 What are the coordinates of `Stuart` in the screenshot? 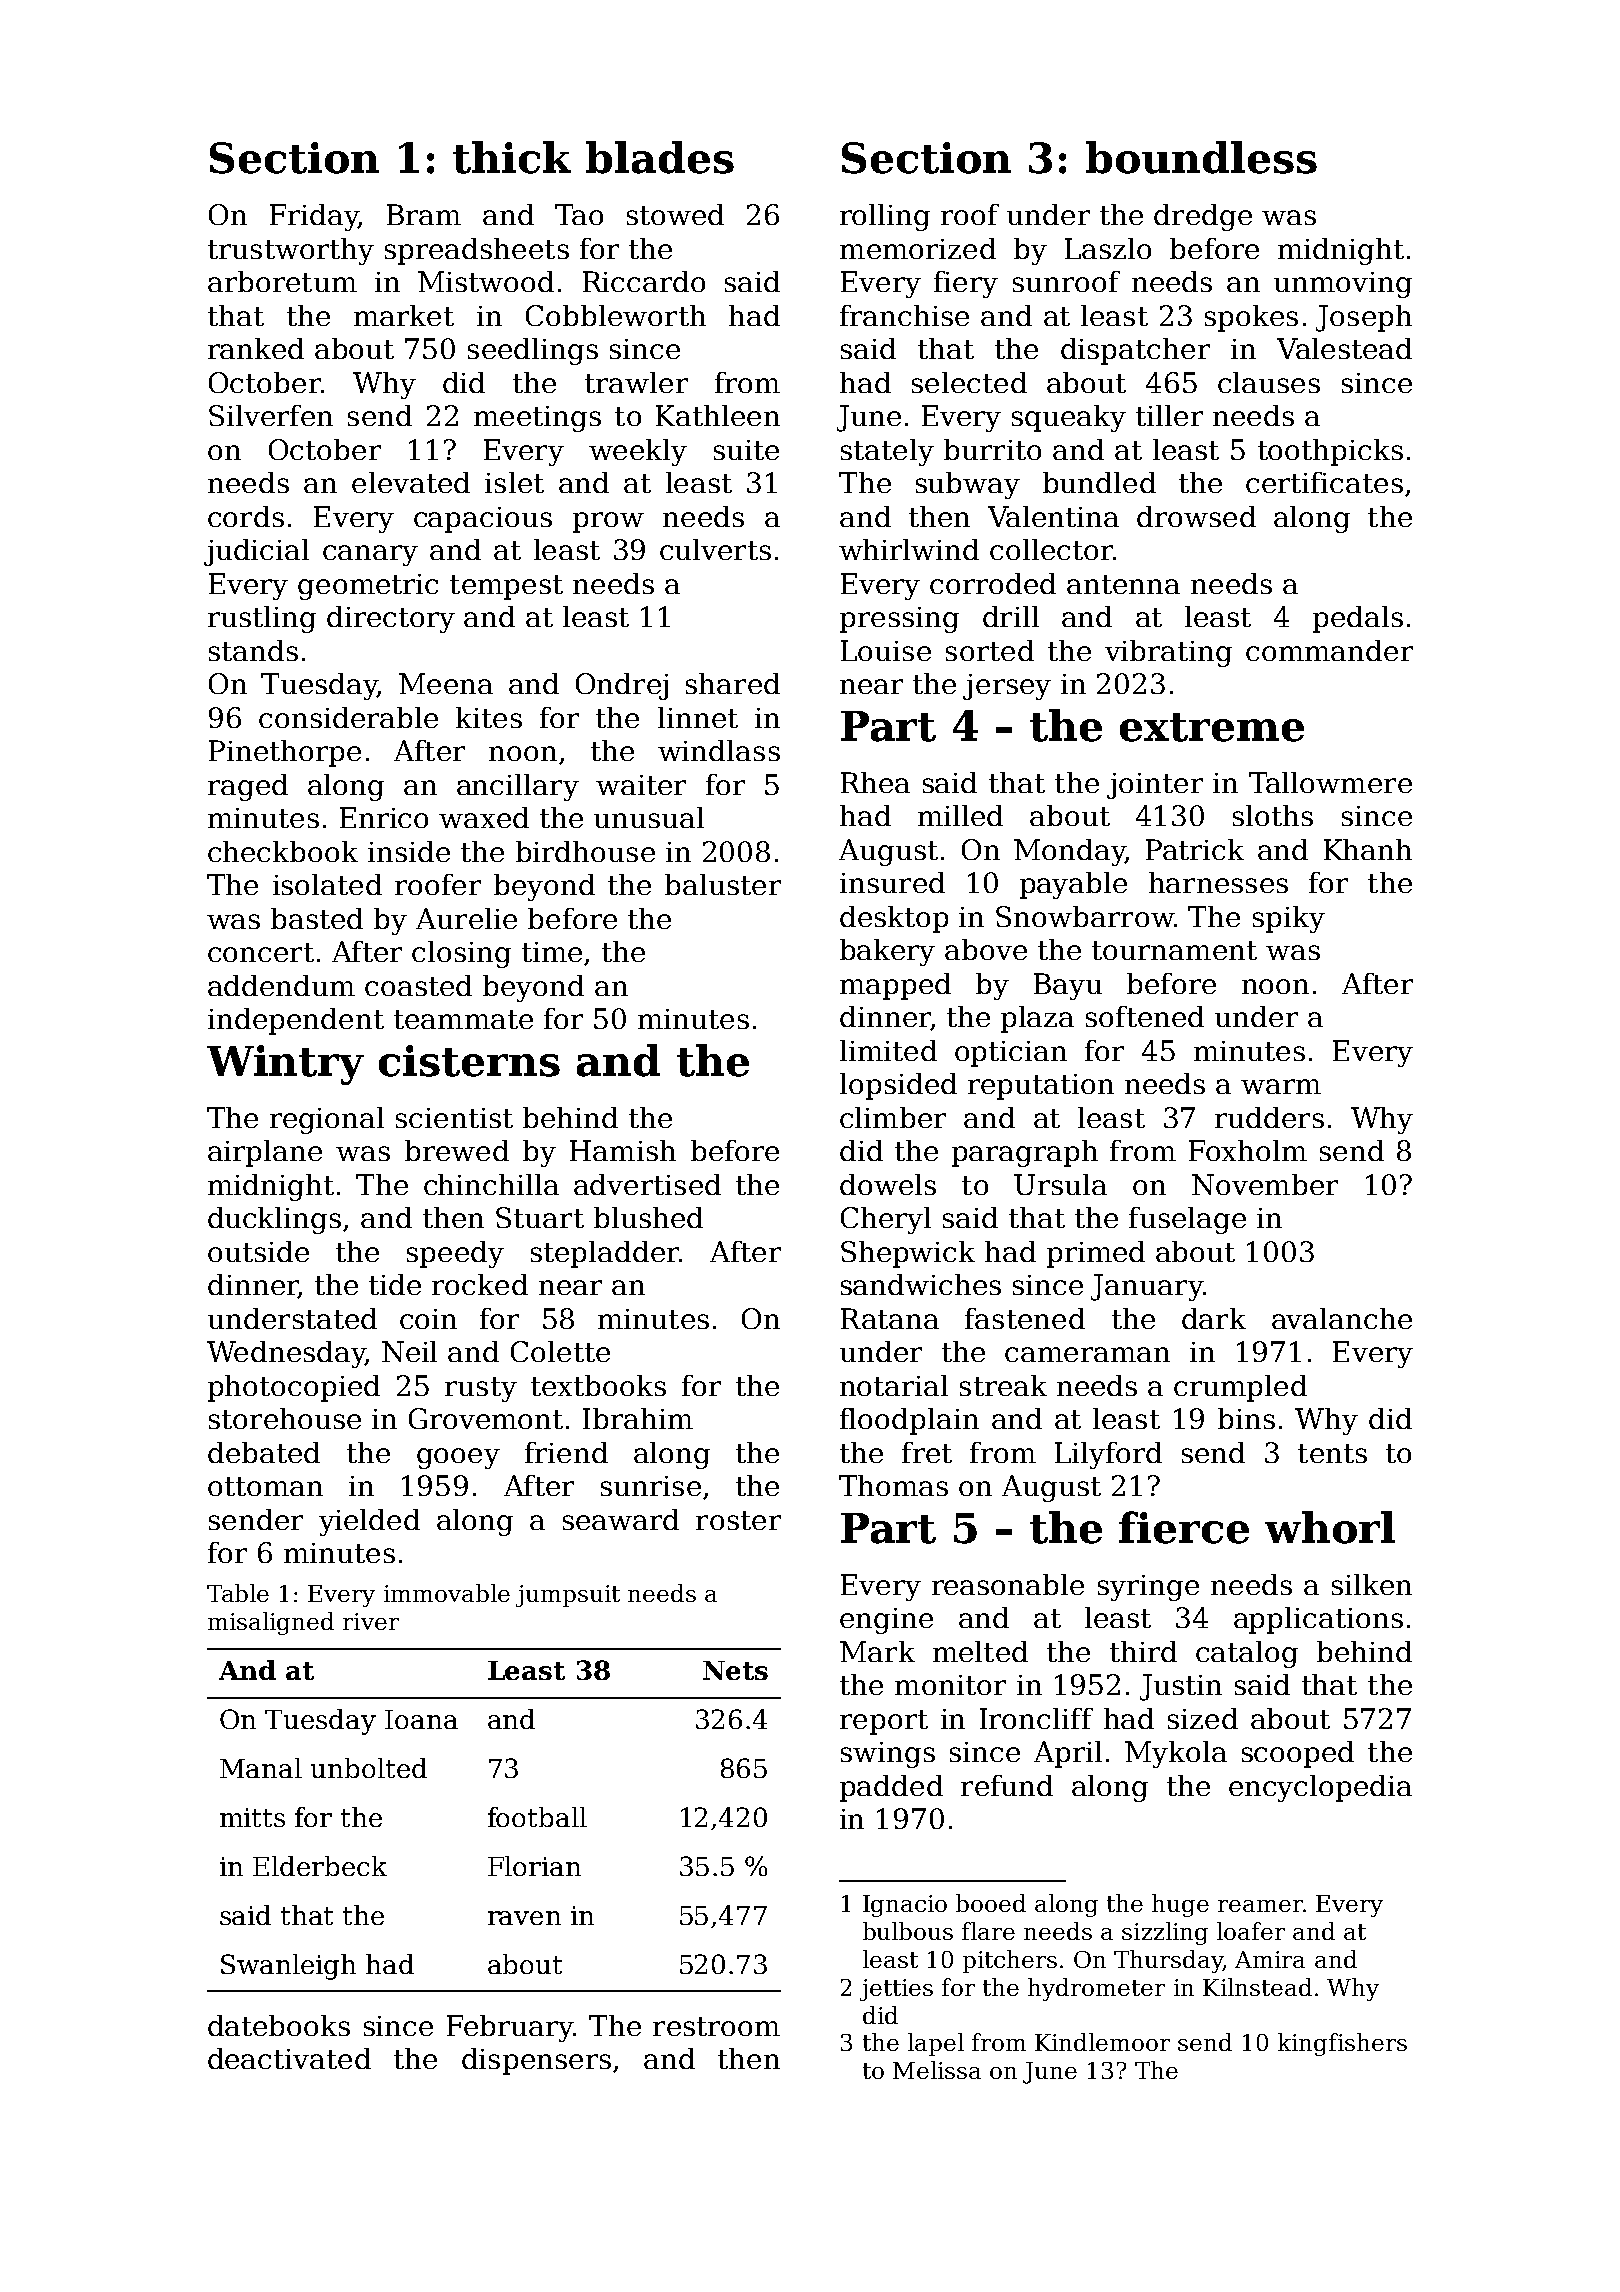 It's located at (540, 1217).
